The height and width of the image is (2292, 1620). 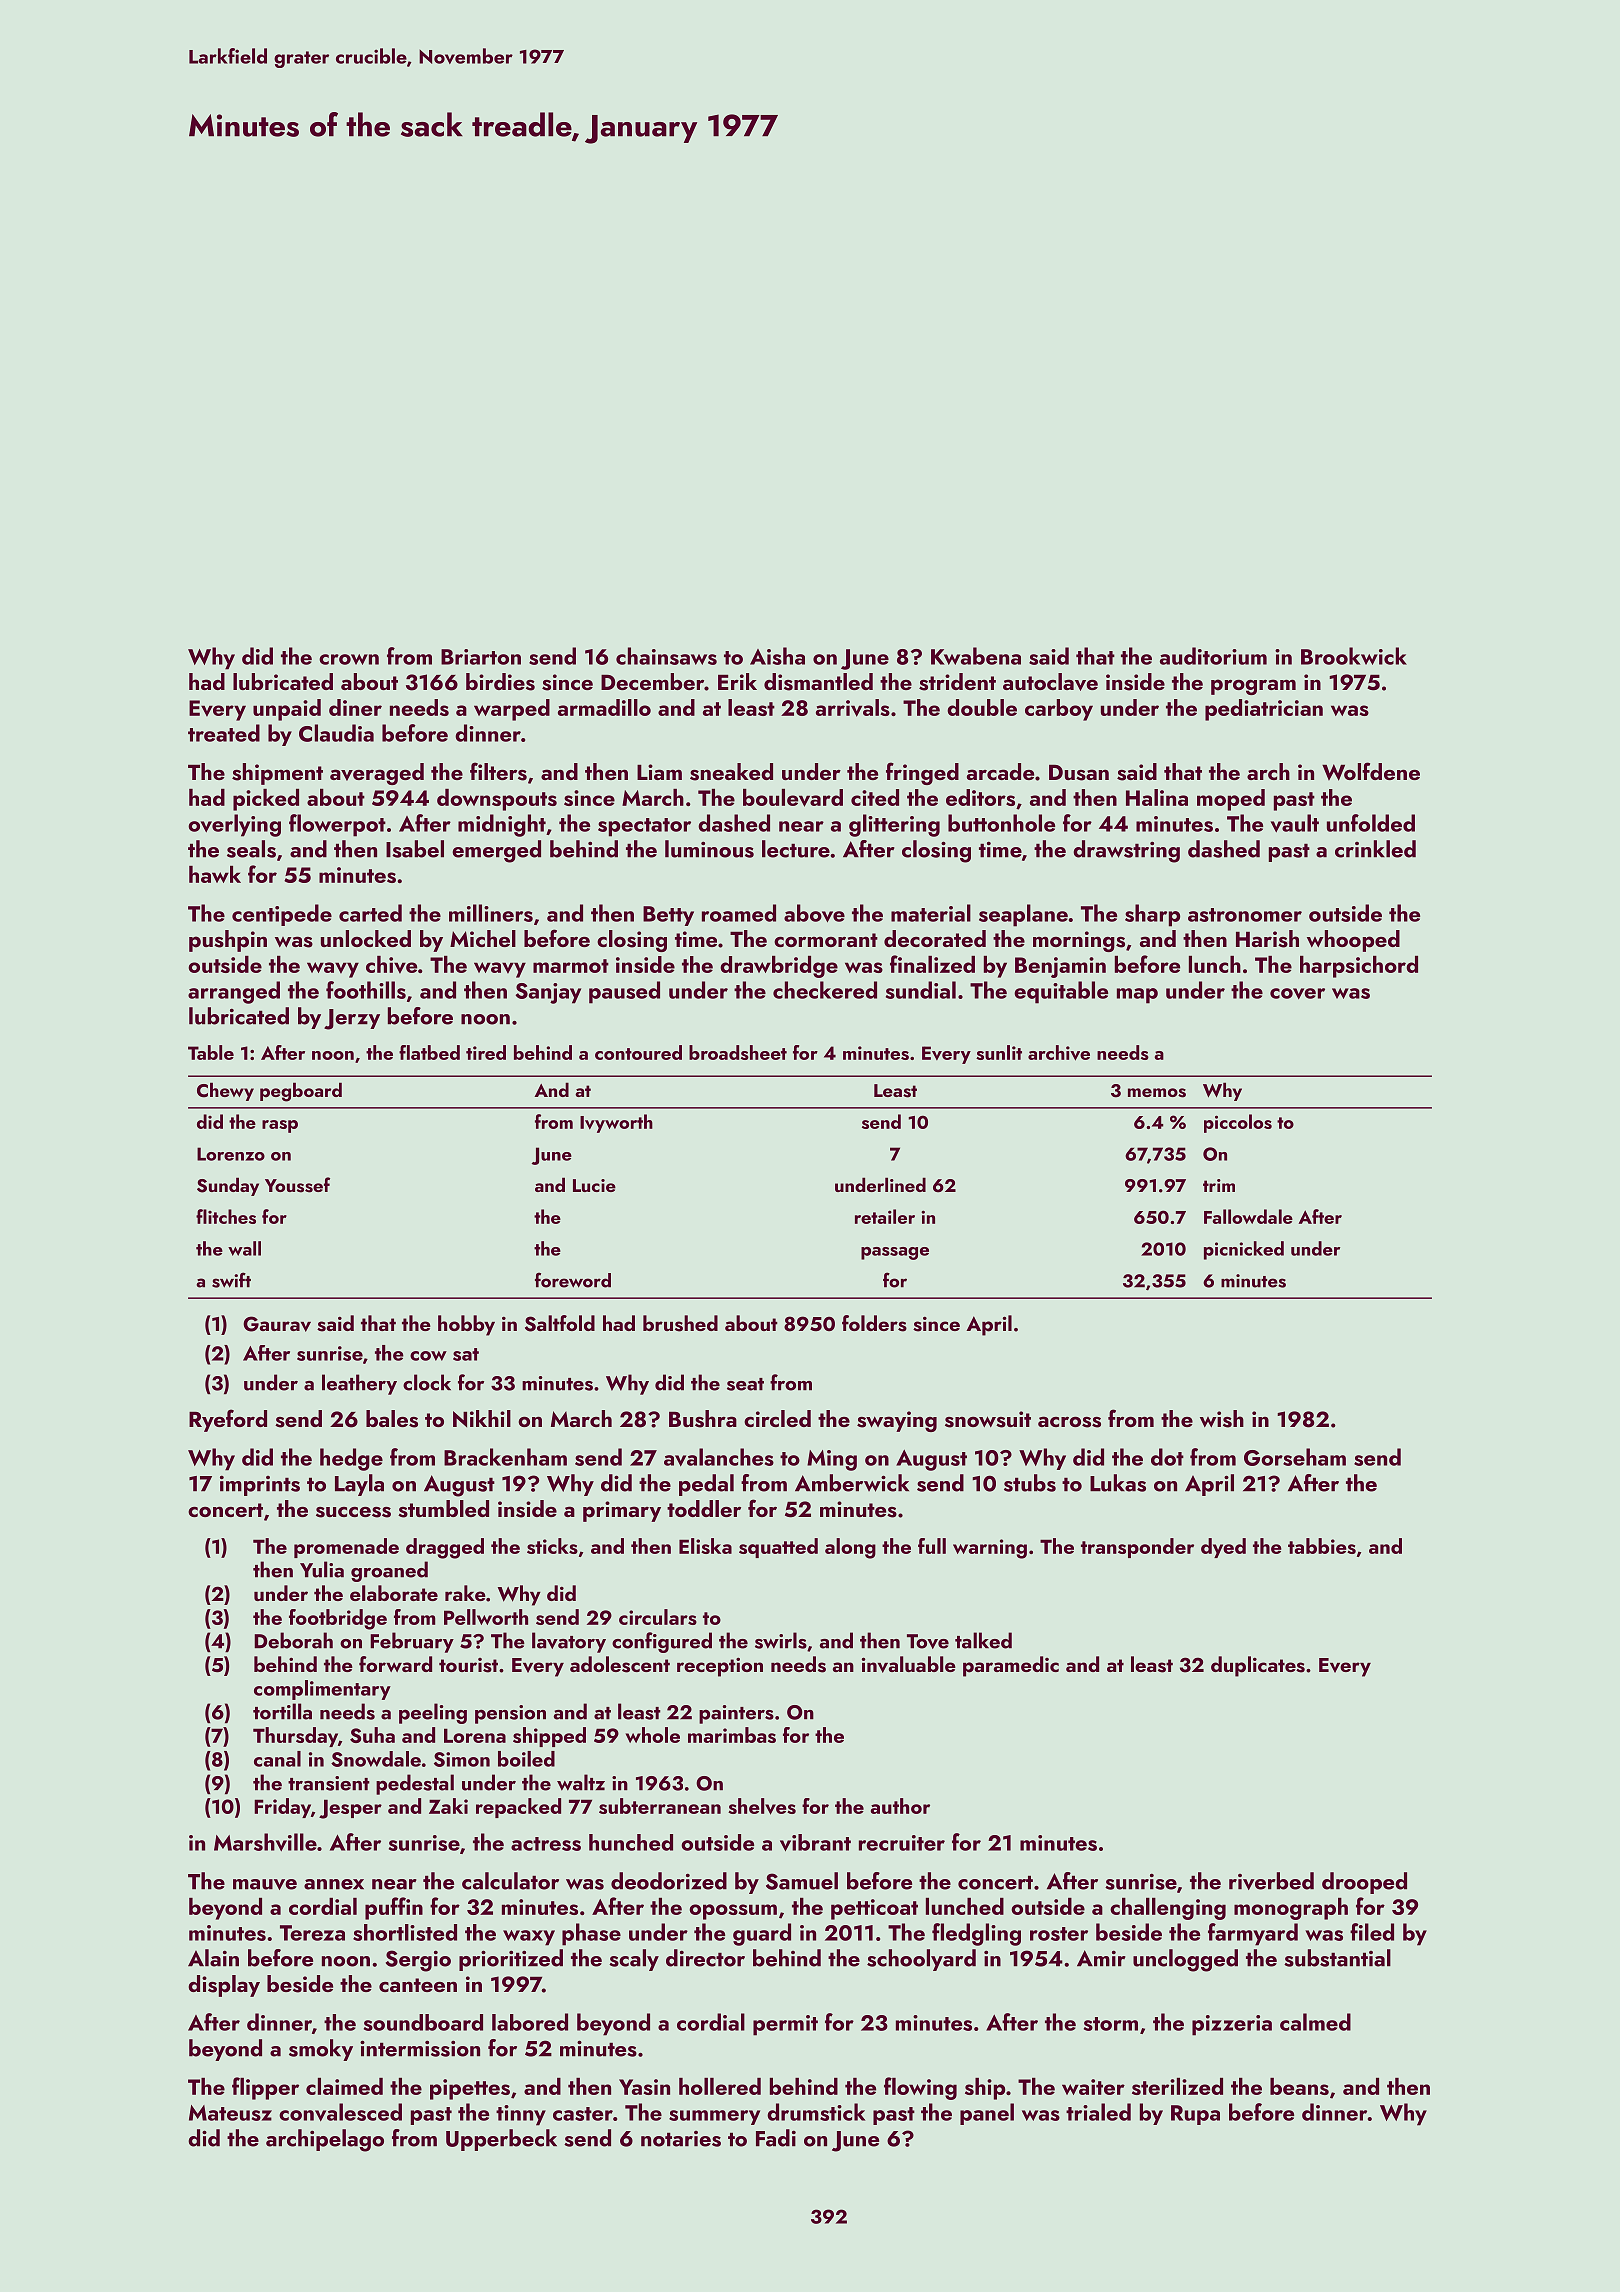 What do you see at coordinates (1264, 710) in the image?
I see `pediatrician` at bounding box center [1264, 710].
